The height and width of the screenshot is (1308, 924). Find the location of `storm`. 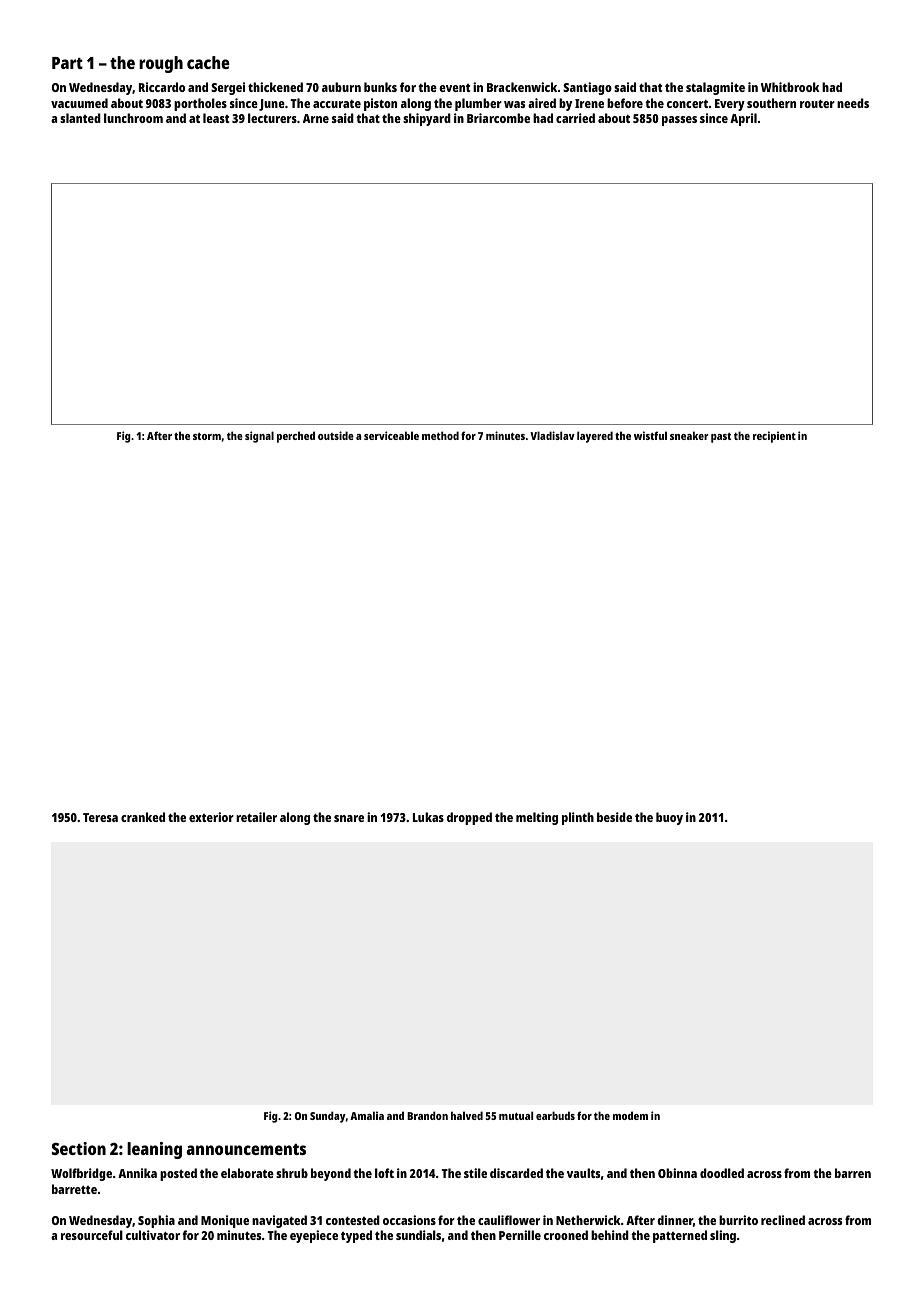

storm is located at coordinates (207, 436).
